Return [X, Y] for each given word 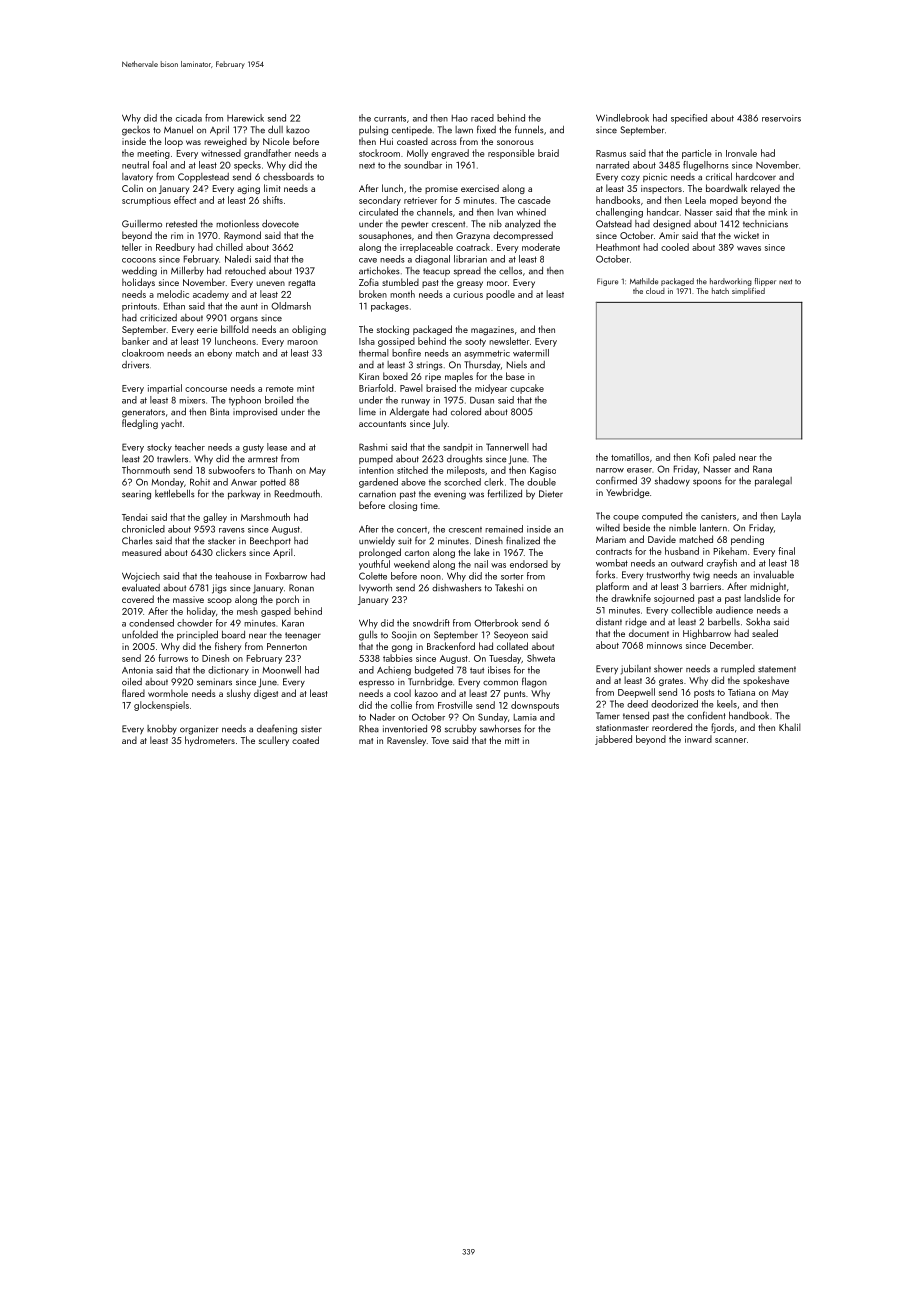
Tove [440, 740]
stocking [393, 330]
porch [287, 600]
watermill [531, 353]
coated [305, 740]
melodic [173, 294]
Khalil [790, 727]
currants [390, 118]
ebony [219, 354]
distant [609, 622]
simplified [748, 291]
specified [689, 119]
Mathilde [644, 281]
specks [247, 166]
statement [777, 669]
